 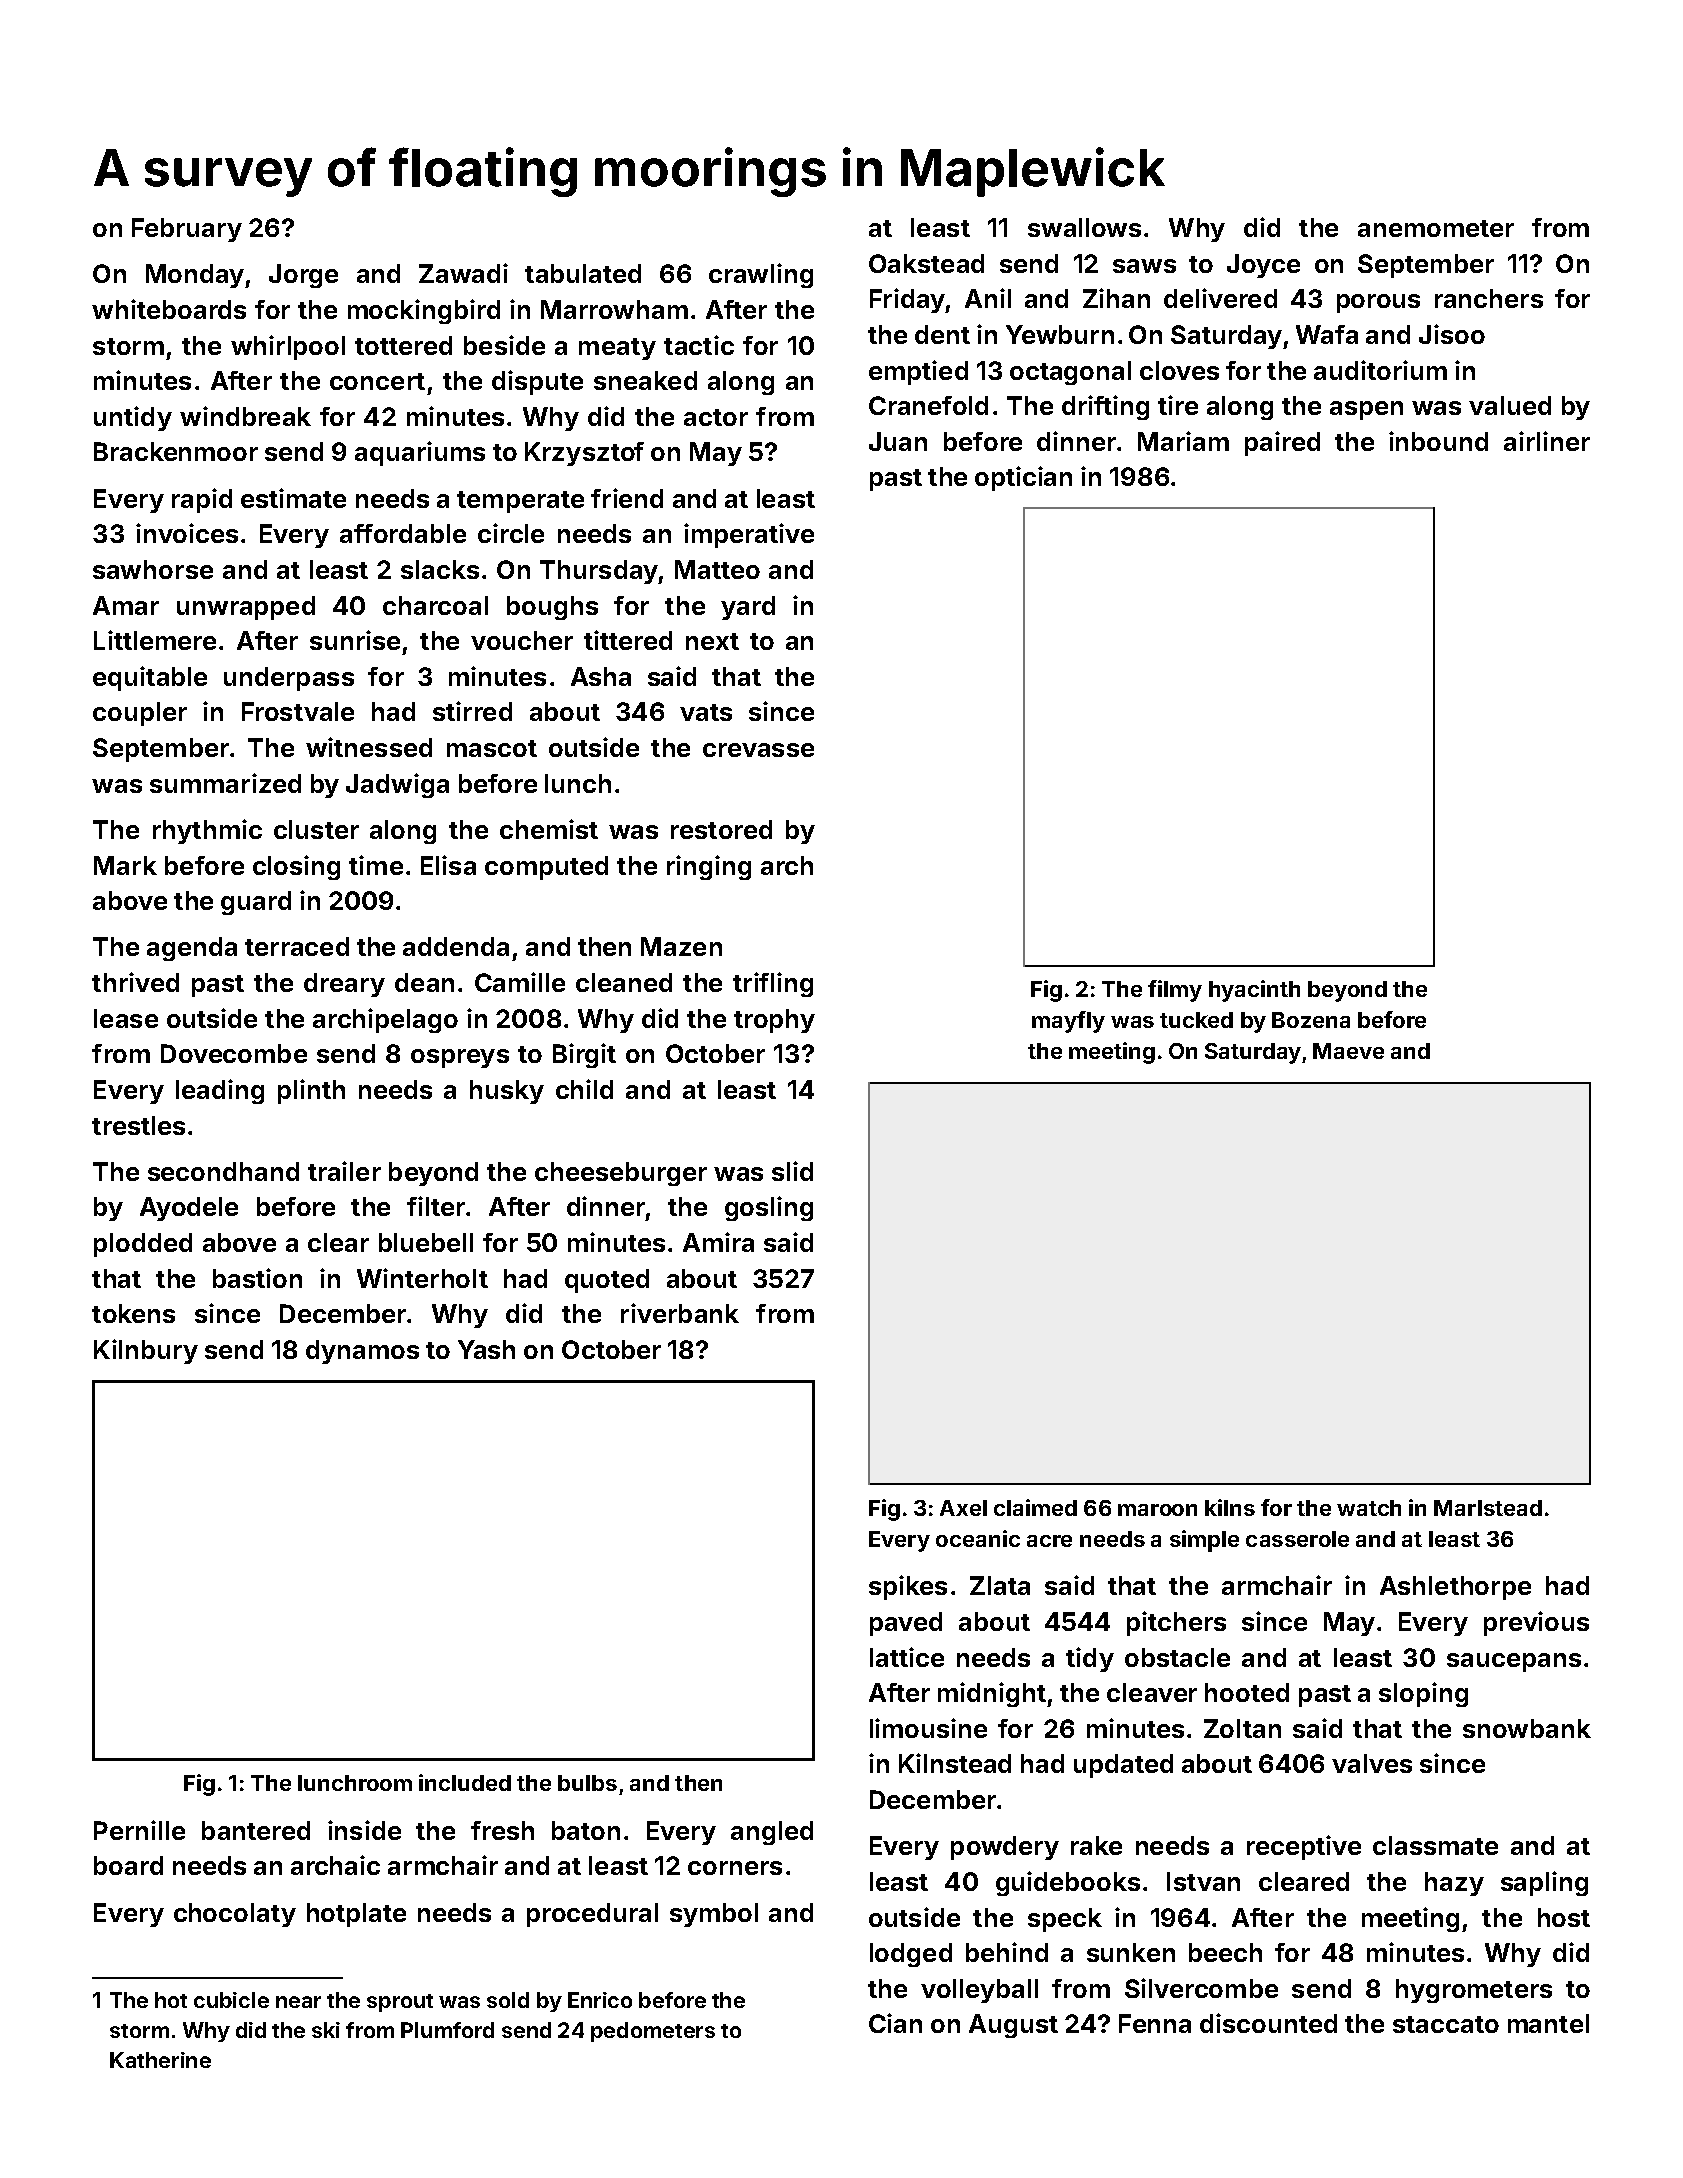 What do you see at coordinates (139, 1830) in the screenshot?
I see `Pernille` at bounding box center [139, 1830].
